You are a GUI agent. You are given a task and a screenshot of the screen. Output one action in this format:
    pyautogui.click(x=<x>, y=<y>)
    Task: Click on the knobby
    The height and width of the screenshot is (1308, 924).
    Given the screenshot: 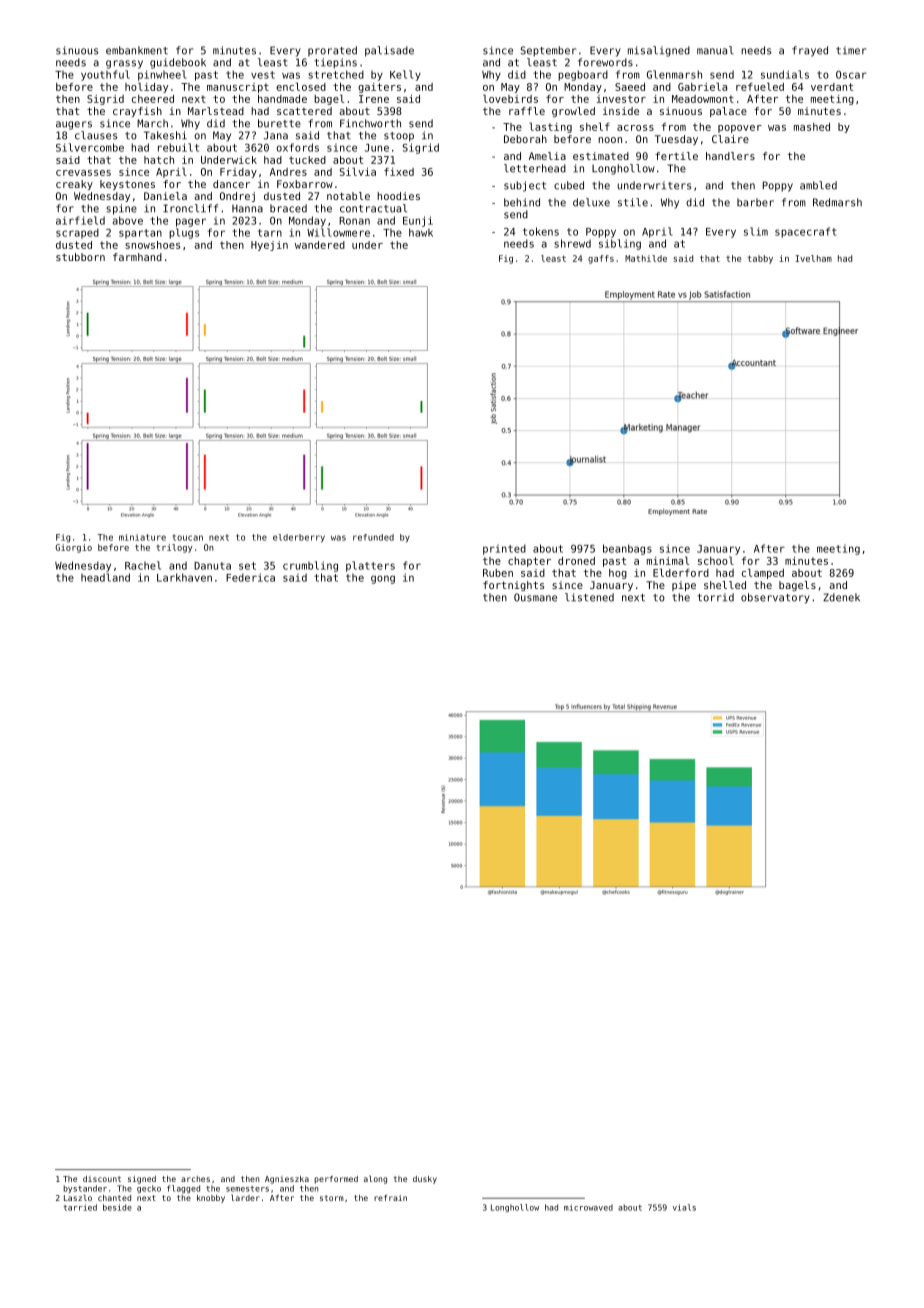 What is the action you would take?
    pyautogui.click(x=211, y=1199)
